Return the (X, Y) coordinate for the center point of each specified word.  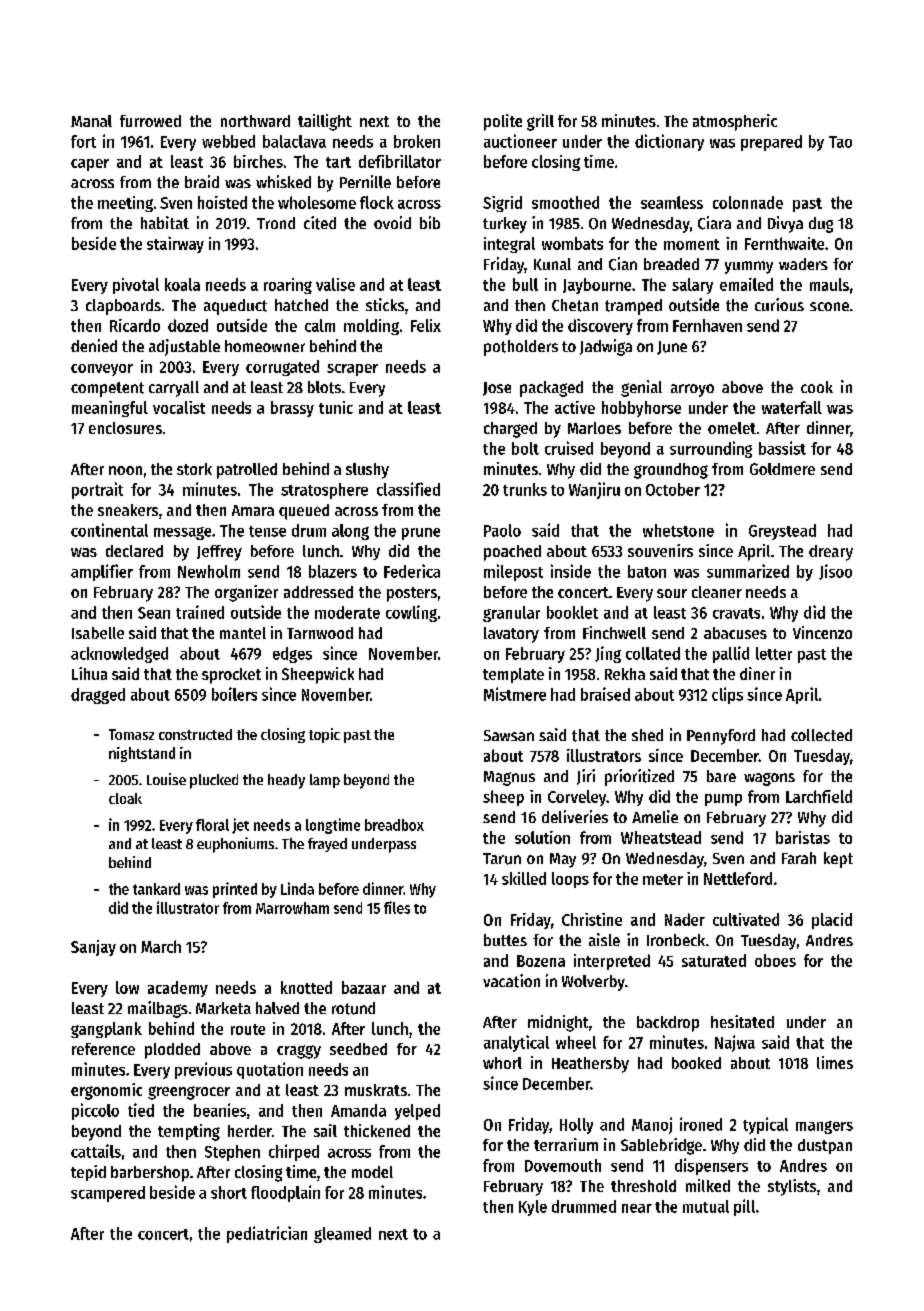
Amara (253, 510)
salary (692, 286)
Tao (840, 142)
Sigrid (502, 204)
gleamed (342, 1235)
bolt (525, 448)
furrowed (150, 121)
